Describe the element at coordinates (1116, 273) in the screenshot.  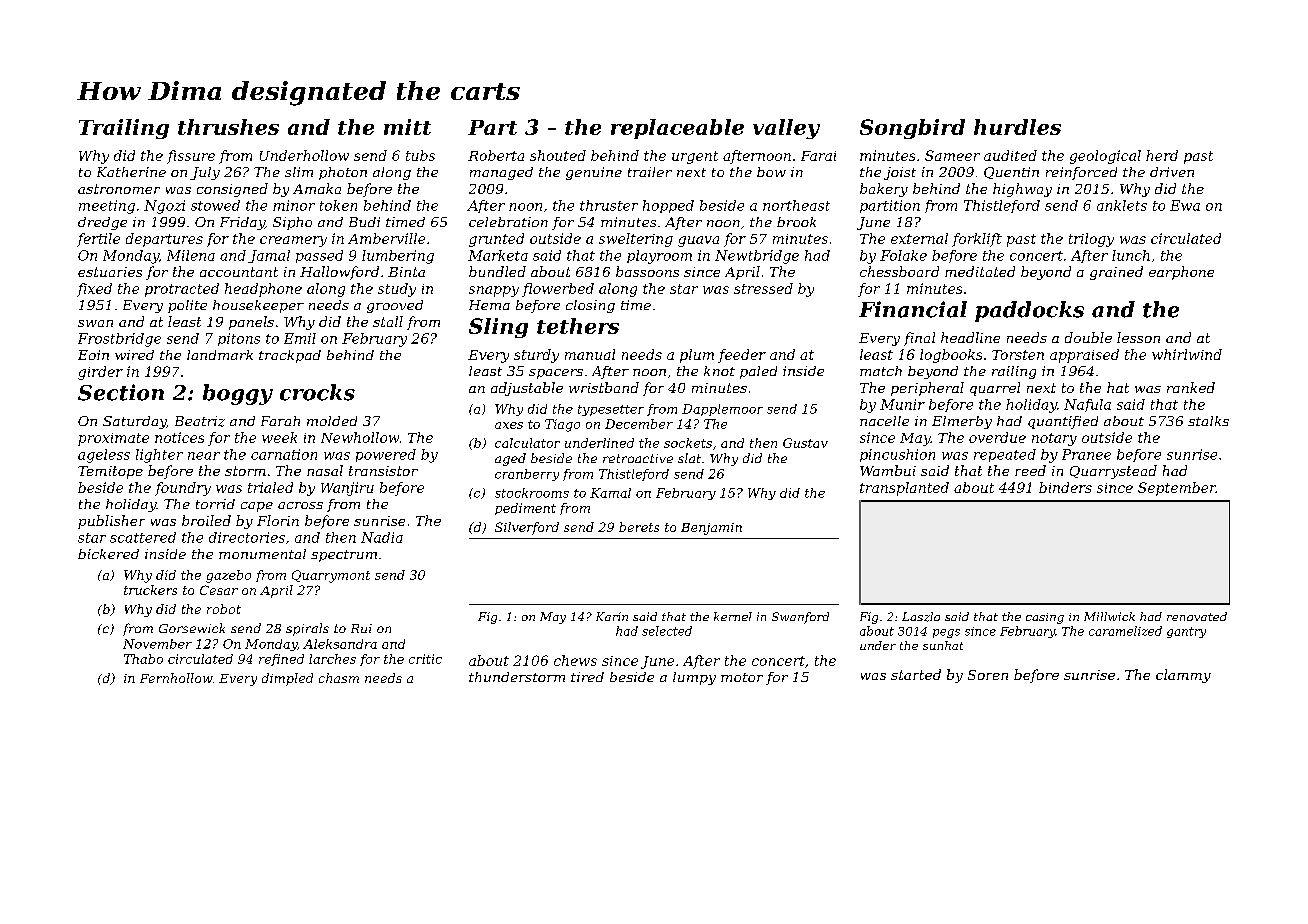
I see `grained` at that location.
